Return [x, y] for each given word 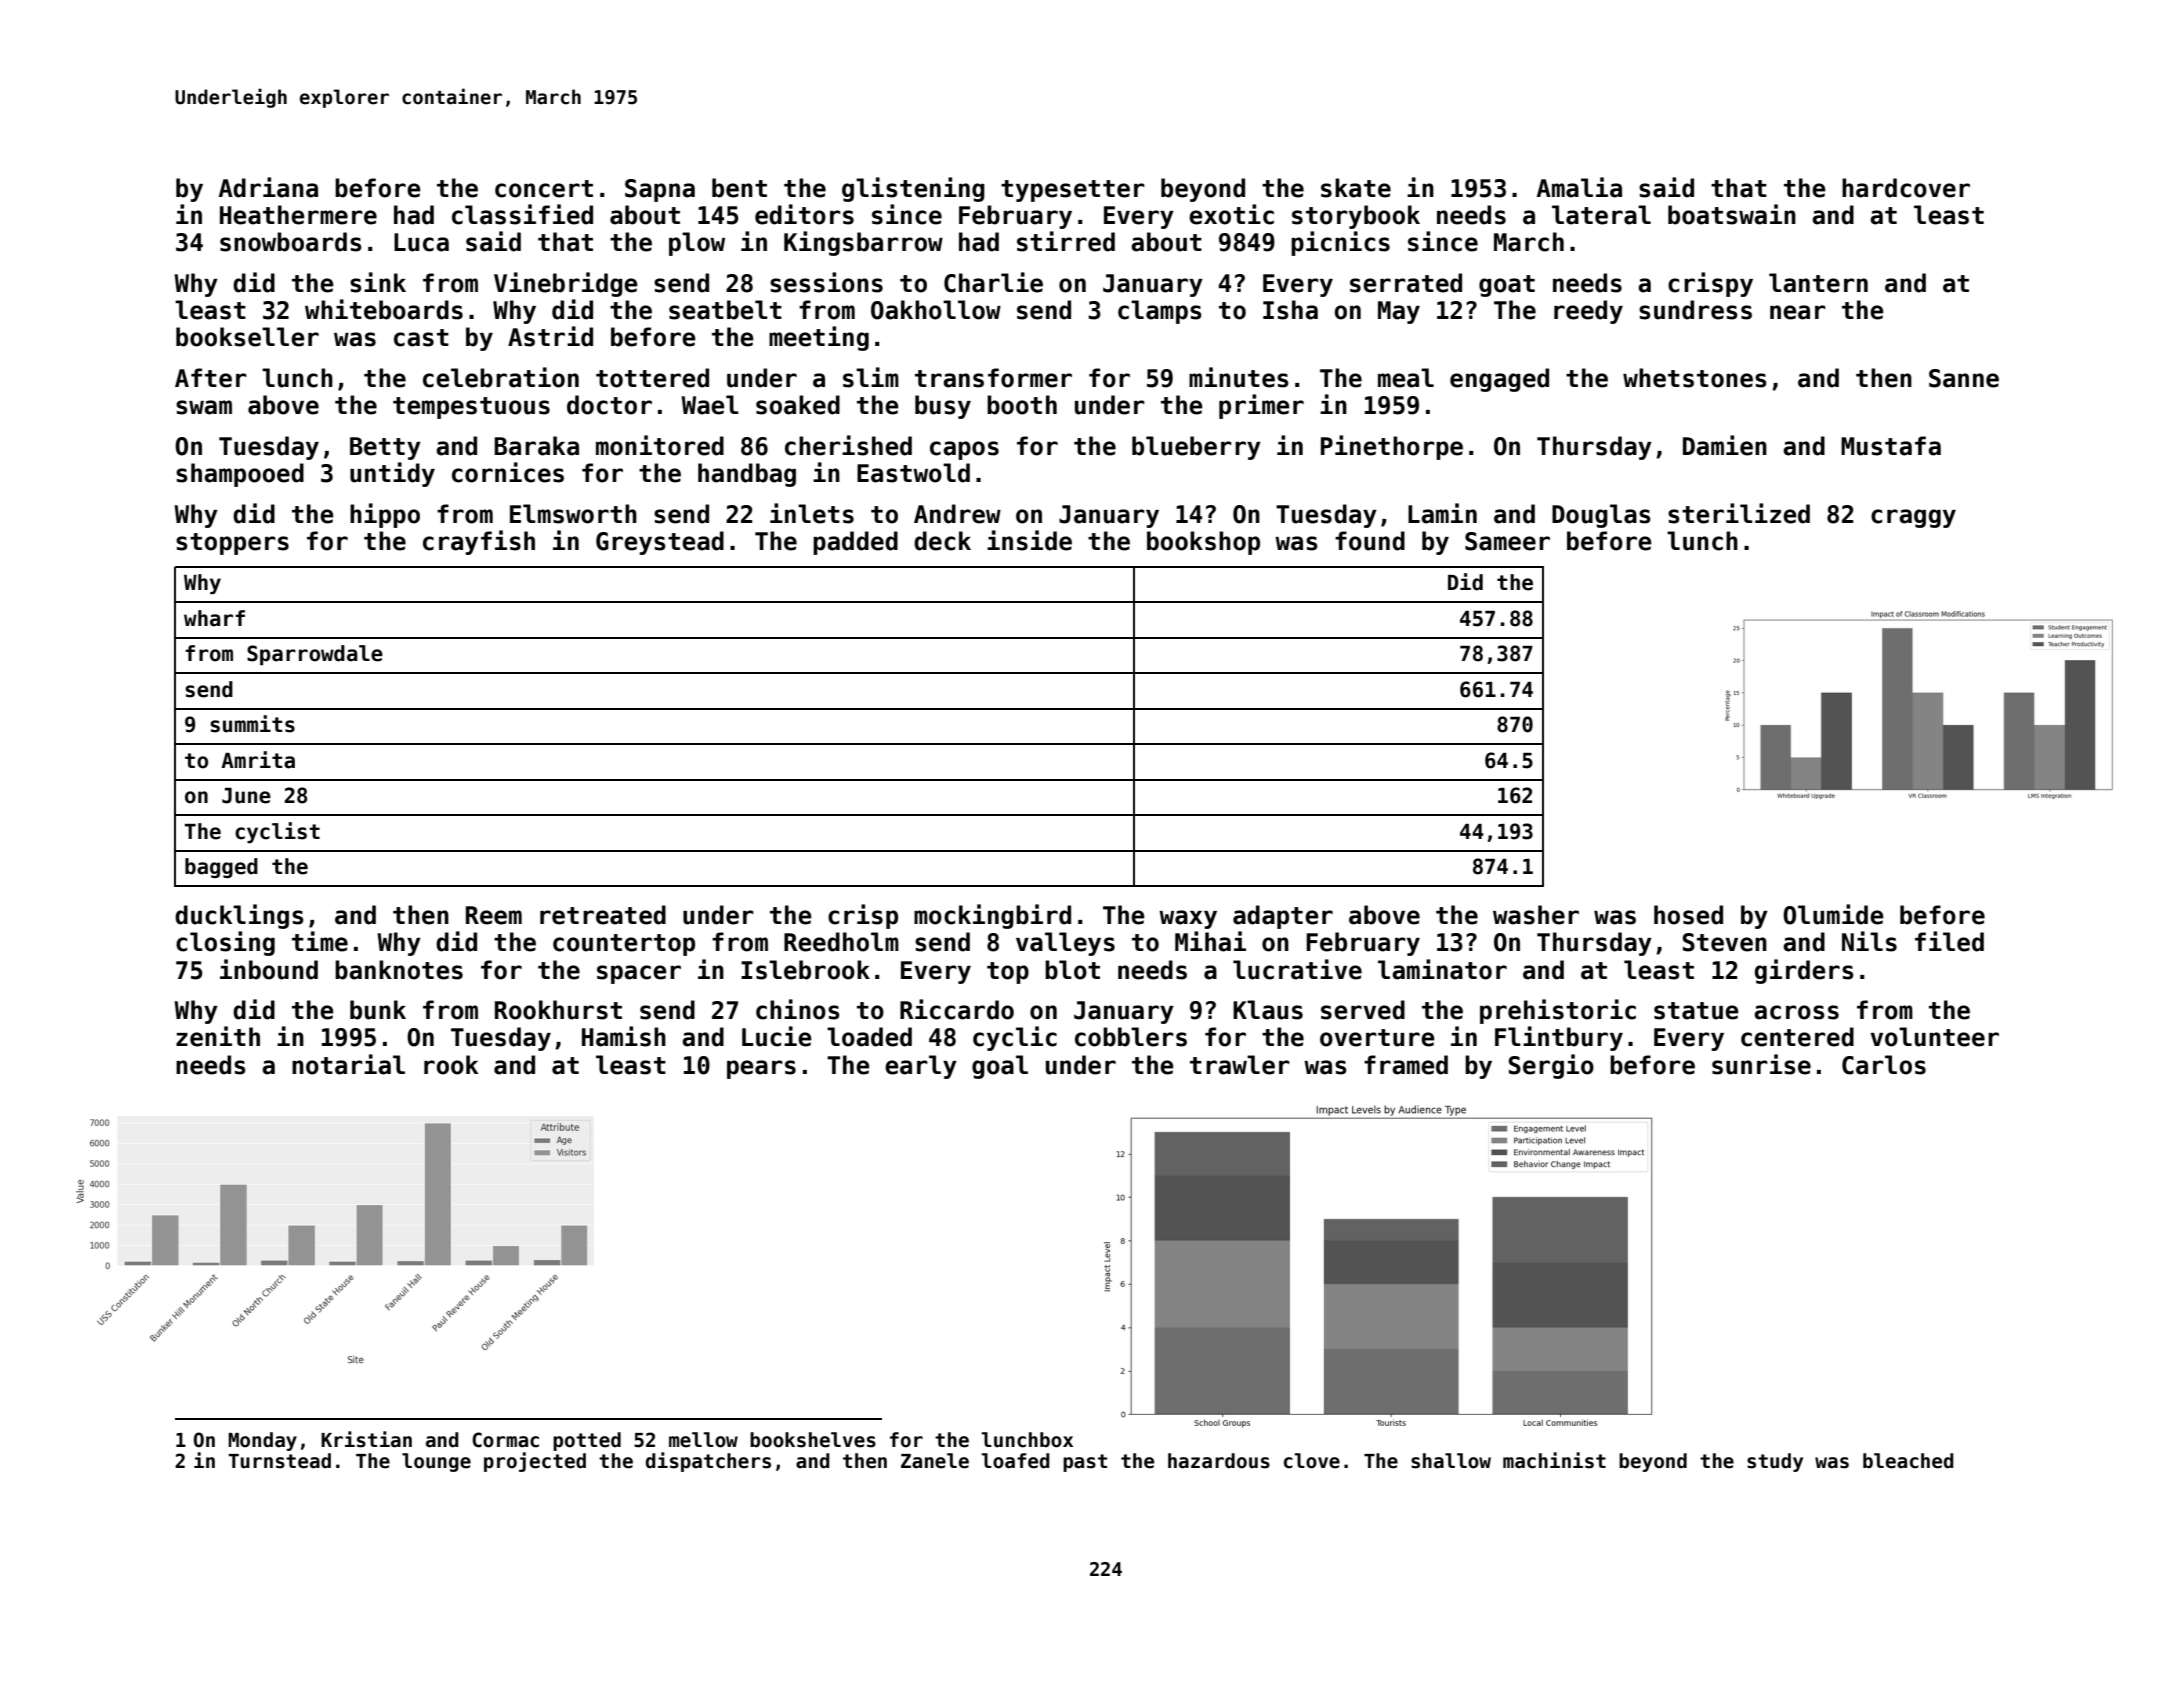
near [1798, 312]
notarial [348, 1064]
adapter [1283, 917]
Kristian [366, 1439]
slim [871, 377]
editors [804, 214]
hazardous [1219, 1461]
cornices [508, 472]
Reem [494, 915]
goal [1000, 1067]
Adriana [268, 187]
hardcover [1906, 188]
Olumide [1833, 914]
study [1775, 1462]
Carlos [1884, 1065]
